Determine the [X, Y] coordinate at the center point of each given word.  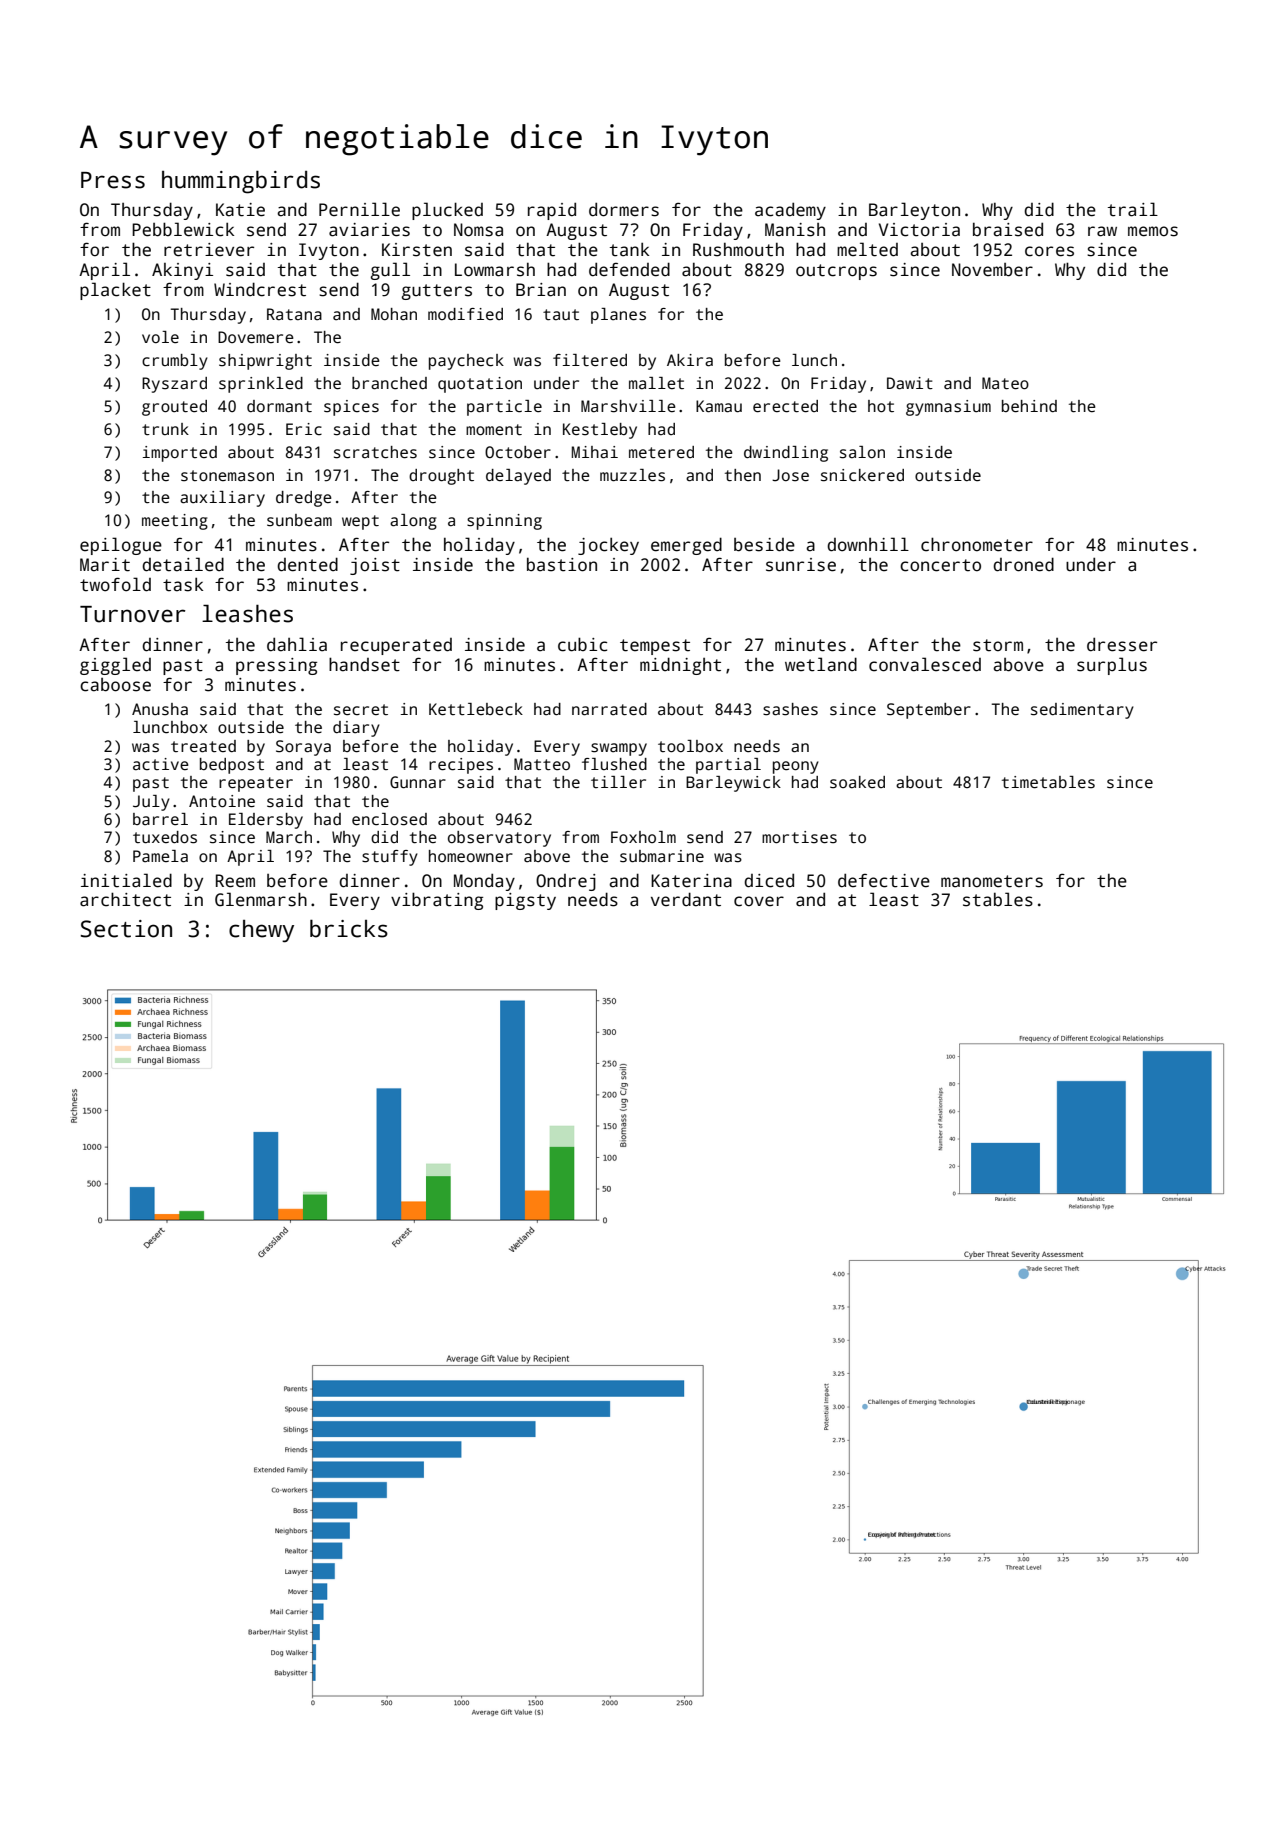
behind [1029, 406]
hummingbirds [241, 182]
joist [375, 566]
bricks [349, 929]
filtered [590, 360]
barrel [160, 819]
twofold [115, 584]
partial [728, 766]
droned [1023, 564]
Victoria [919, 230]
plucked [447, 211]
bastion [562, 564]
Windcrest [260, 289]
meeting [175, 522]
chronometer [977, 544]
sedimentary [1082, 711]
